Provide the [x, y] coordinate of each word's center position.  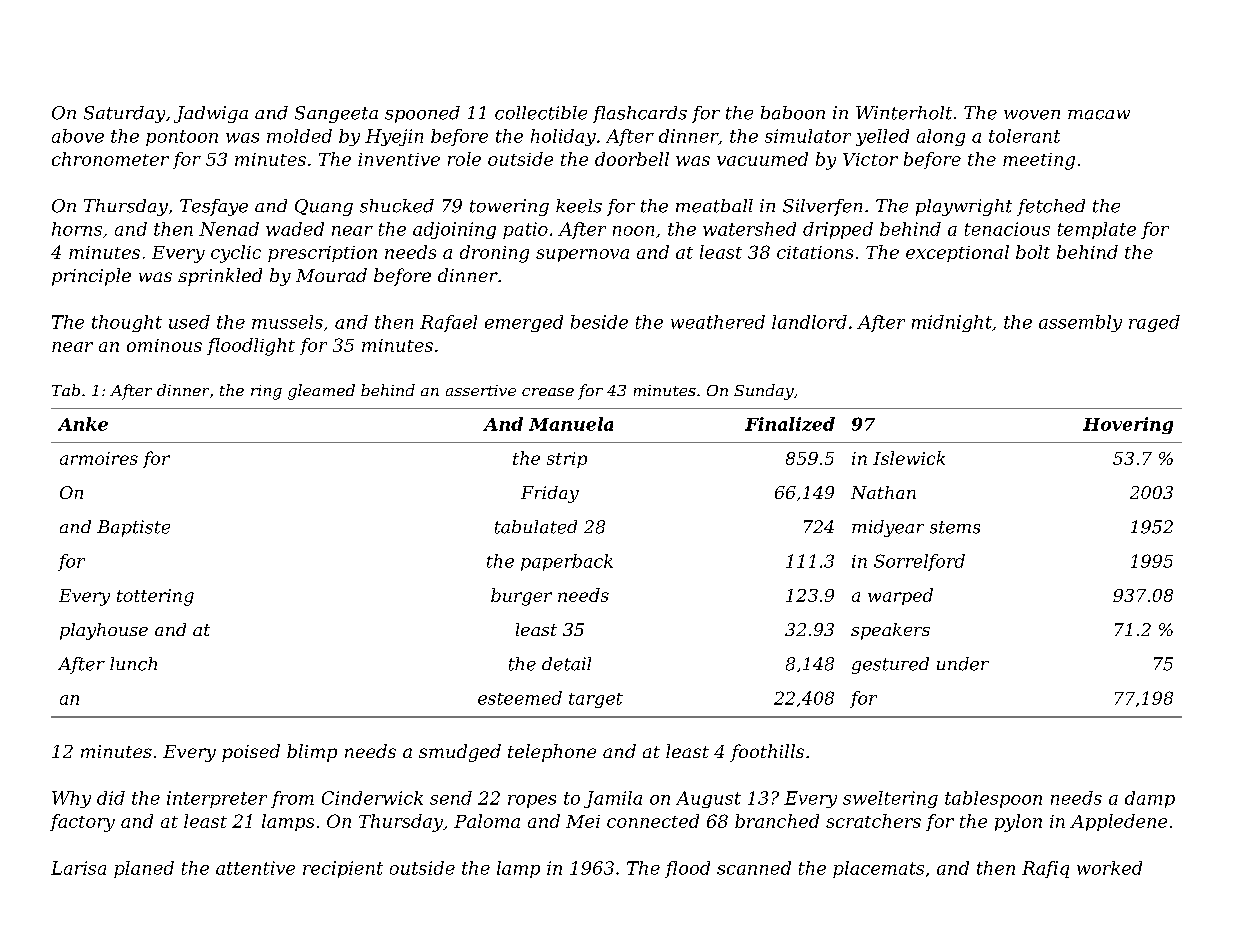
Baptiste [133, 528]
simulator [808, 136]
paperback [567, 562]
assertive [481, 390]
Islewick [909, 458]
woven [1032, 115]
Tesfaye [214, 207]
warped [900, 596]
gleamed [321, 392]
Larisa [78, 868]
